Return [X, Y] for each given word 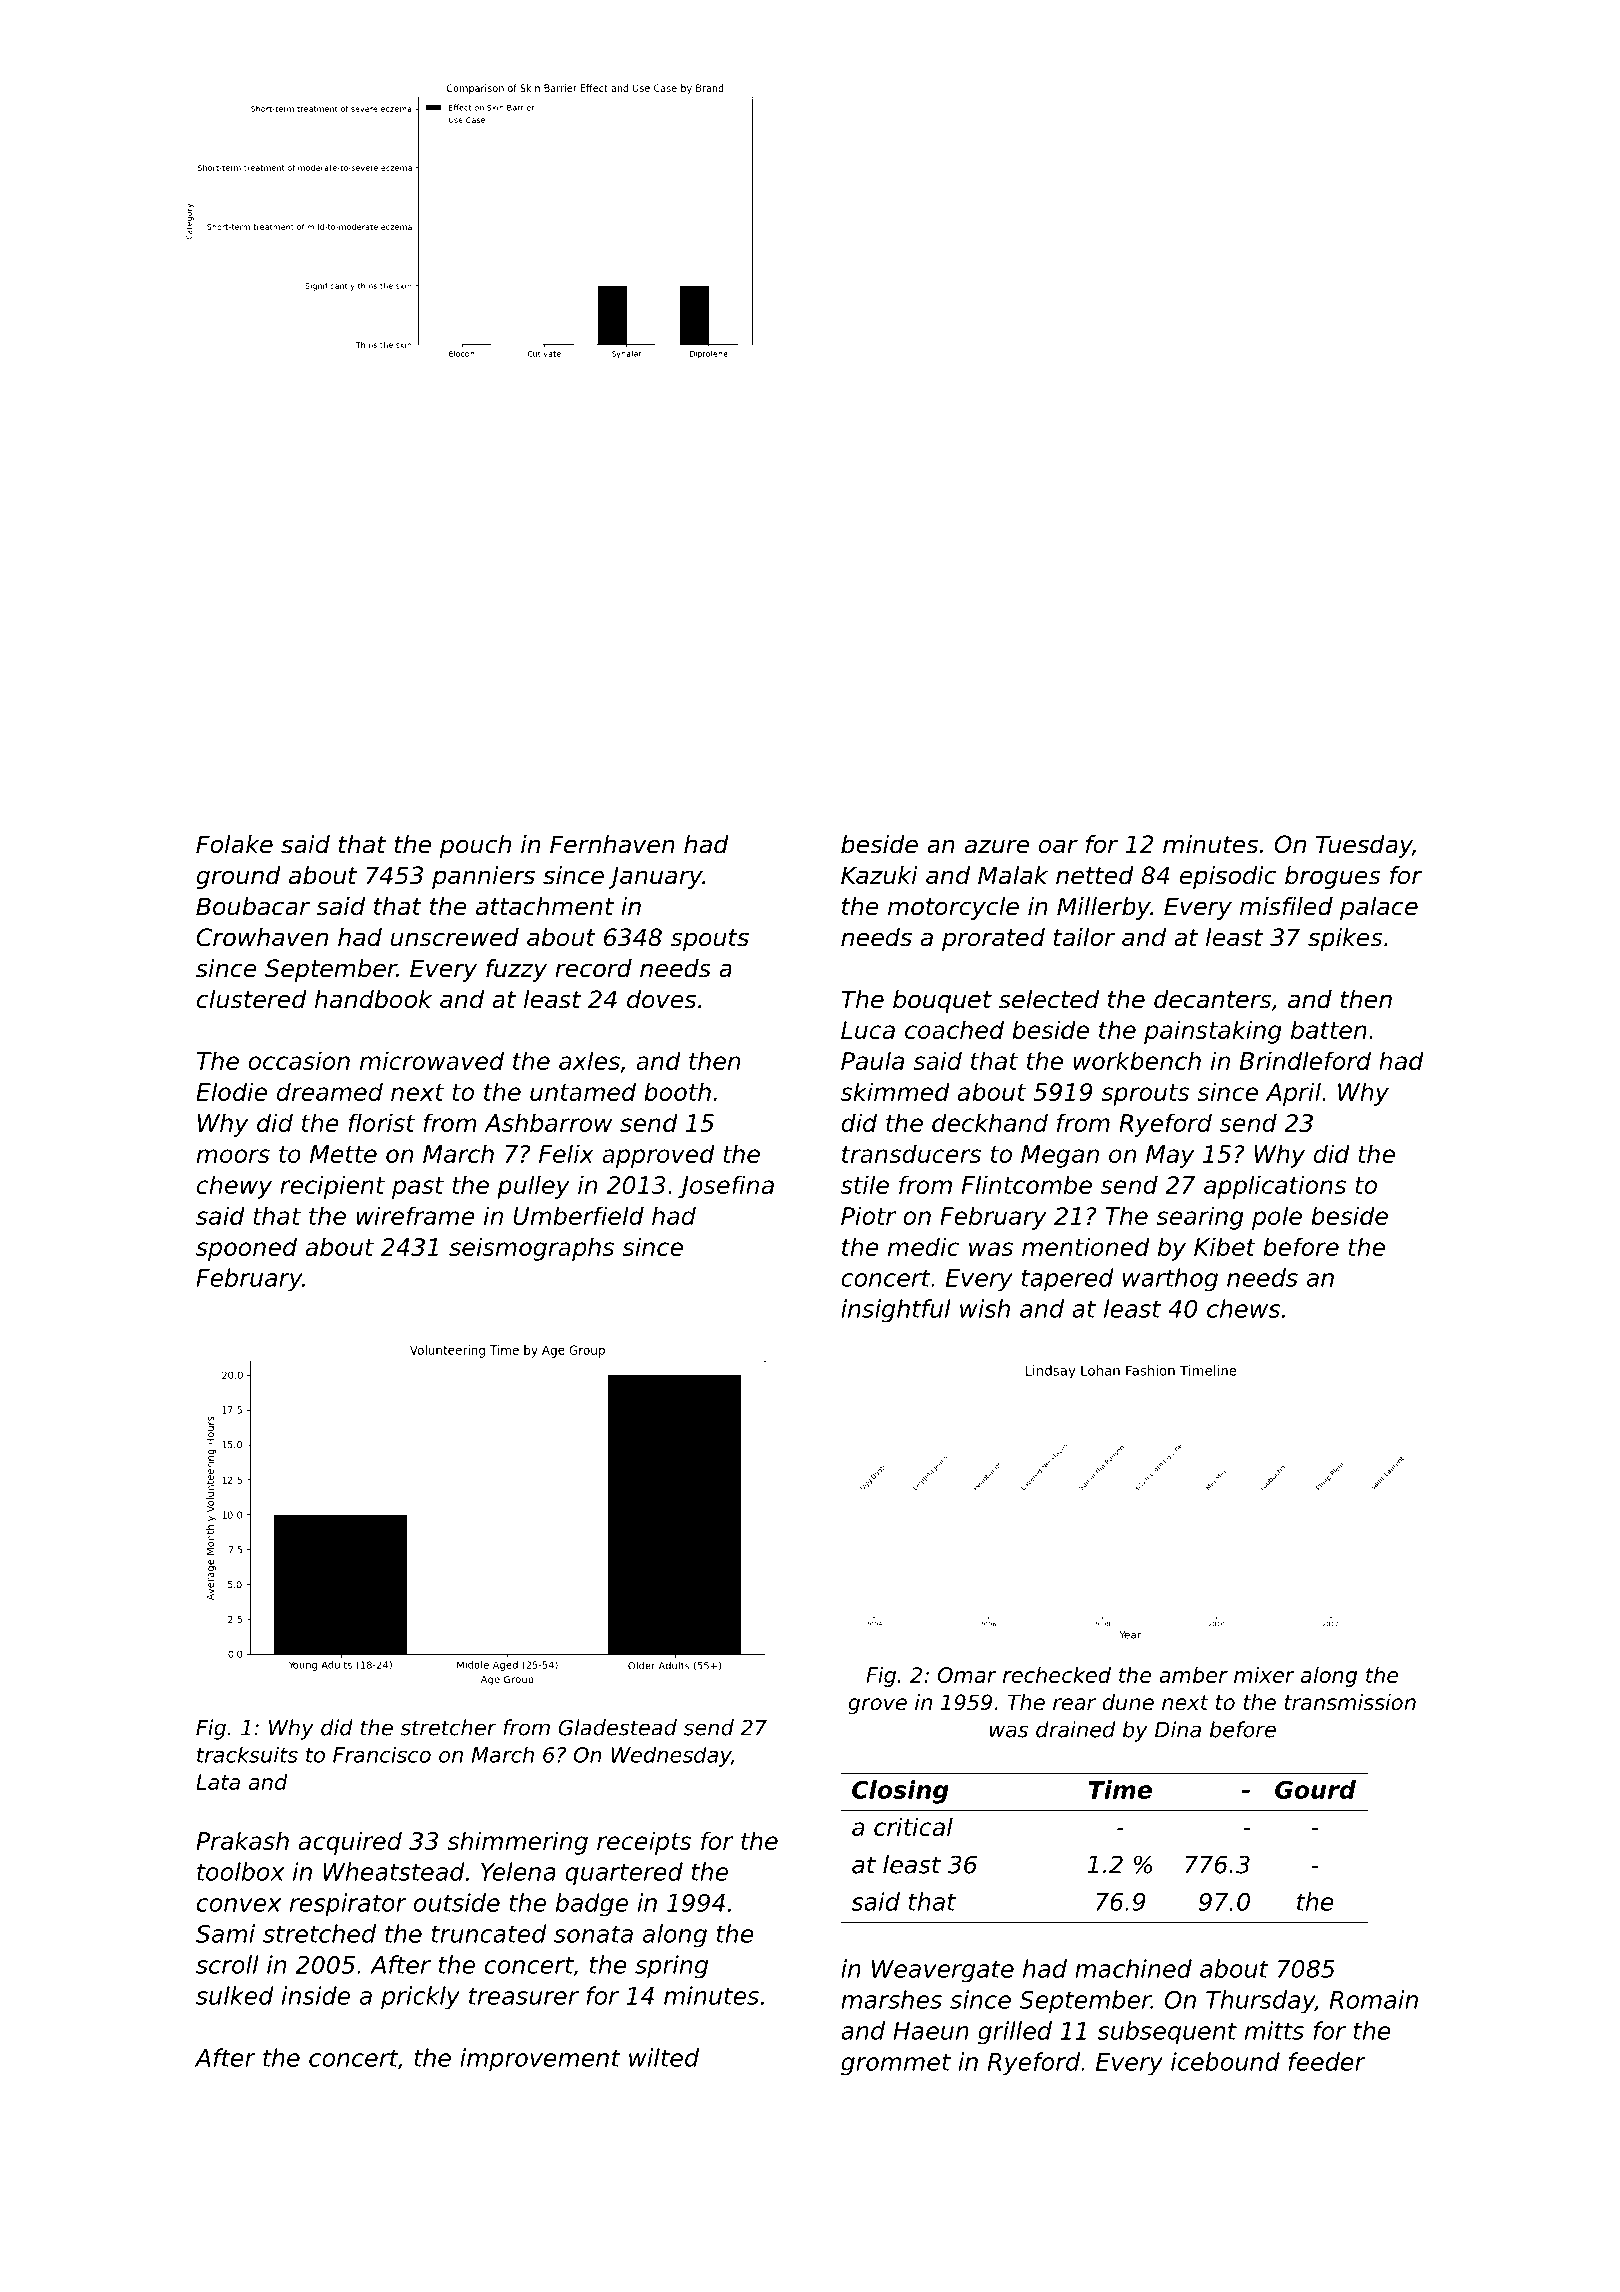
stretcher [448, 1727]
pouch [475, 846]
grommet [896, 2064]
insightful [896, 1311]
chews [1243, 1308]
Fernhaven [612, 844]
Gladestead [617, 1727]
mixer [1264, 1675]
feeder [1327, 2061]
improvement [540, 2059]
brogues [1332, 877]
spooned [246, 1249]
